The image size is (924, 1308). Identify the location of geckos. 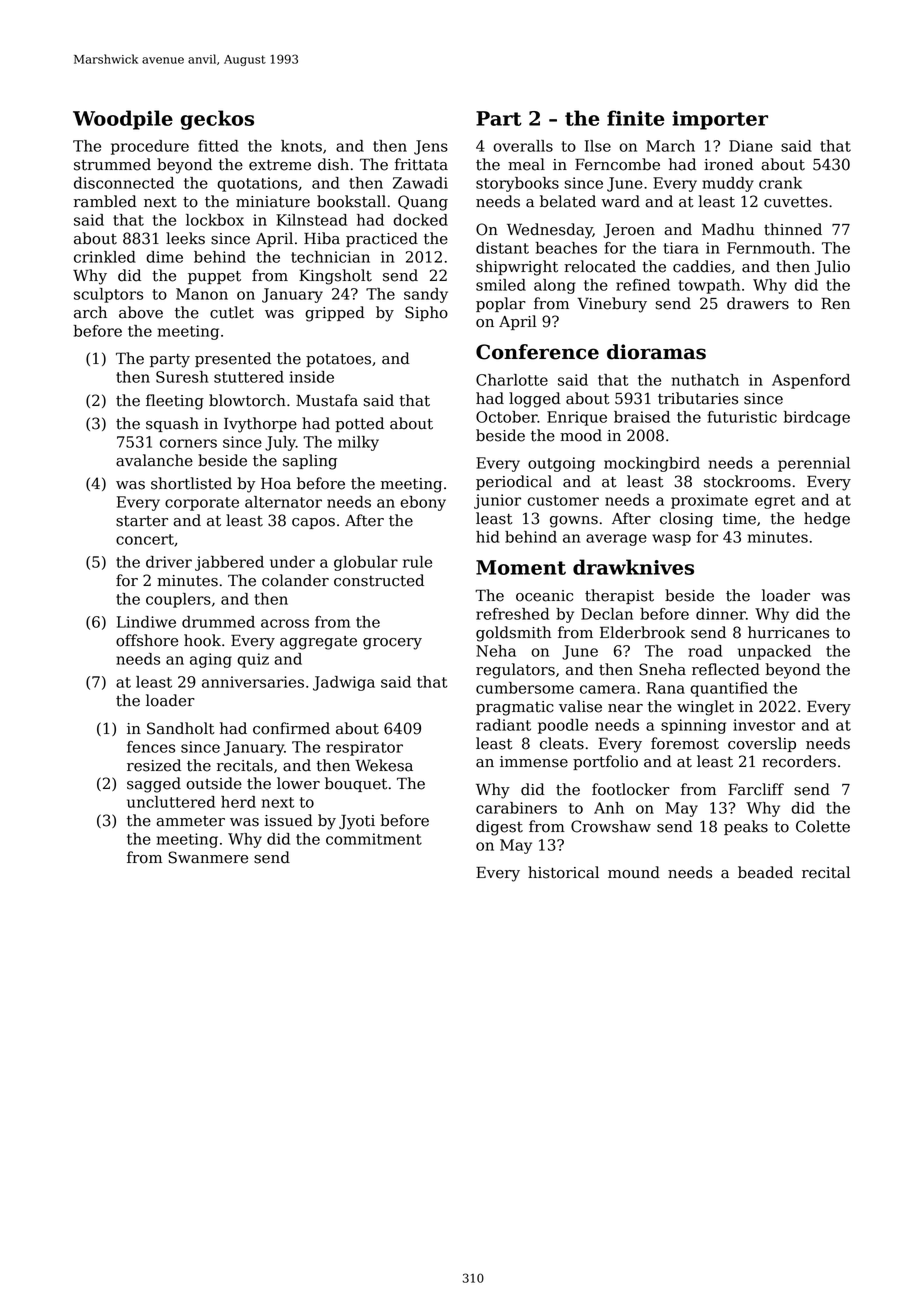
(217, 120).
